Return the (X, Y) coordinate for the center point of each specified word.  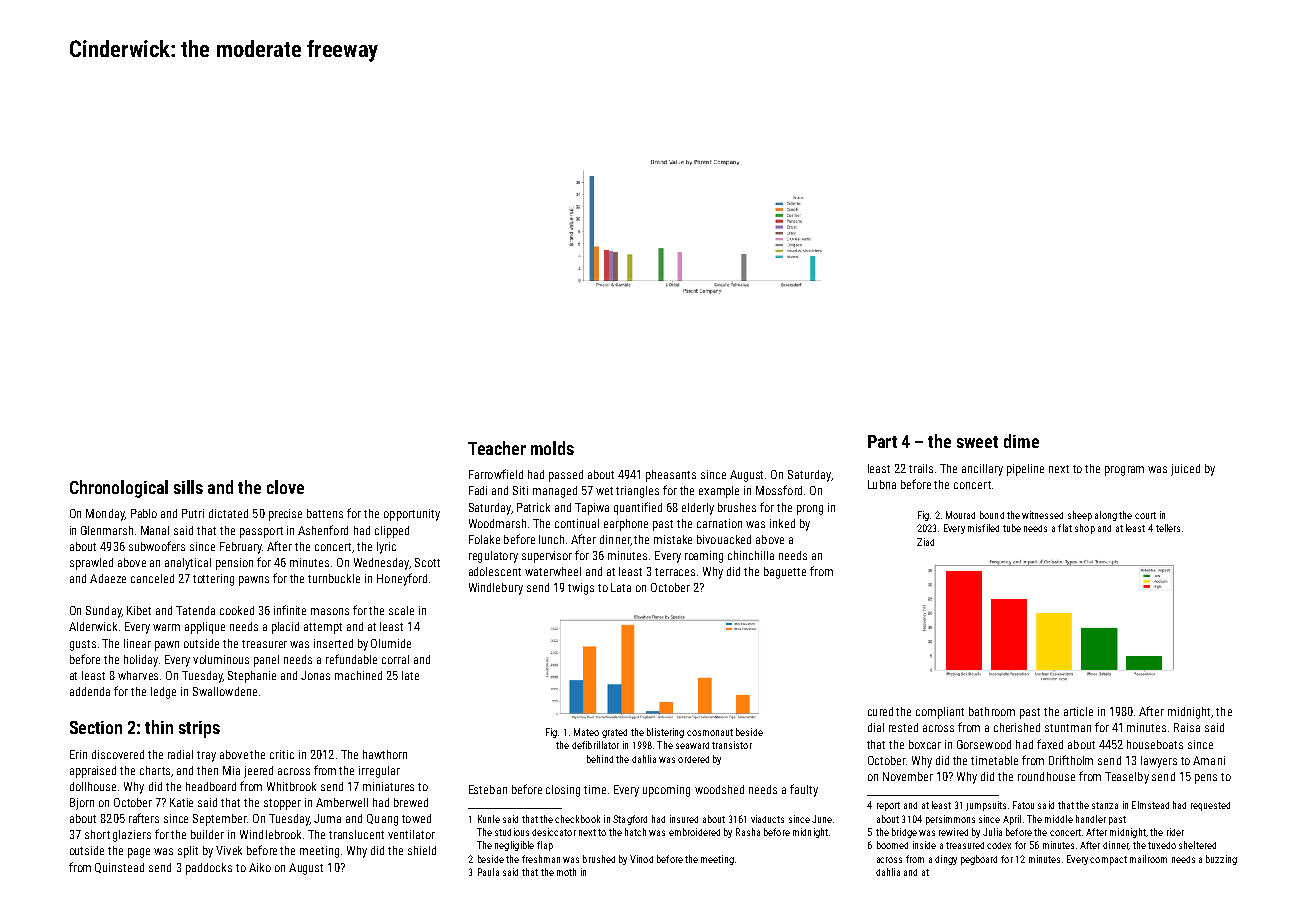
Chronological (119, 489)
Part (882, 441)
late (410, 675)
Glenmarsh (107, 530)
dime (1021, 441)
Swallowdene (225, 691)
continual (577, 523)
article (1078, 711)
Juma (327, 818)
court (1145, 515)
